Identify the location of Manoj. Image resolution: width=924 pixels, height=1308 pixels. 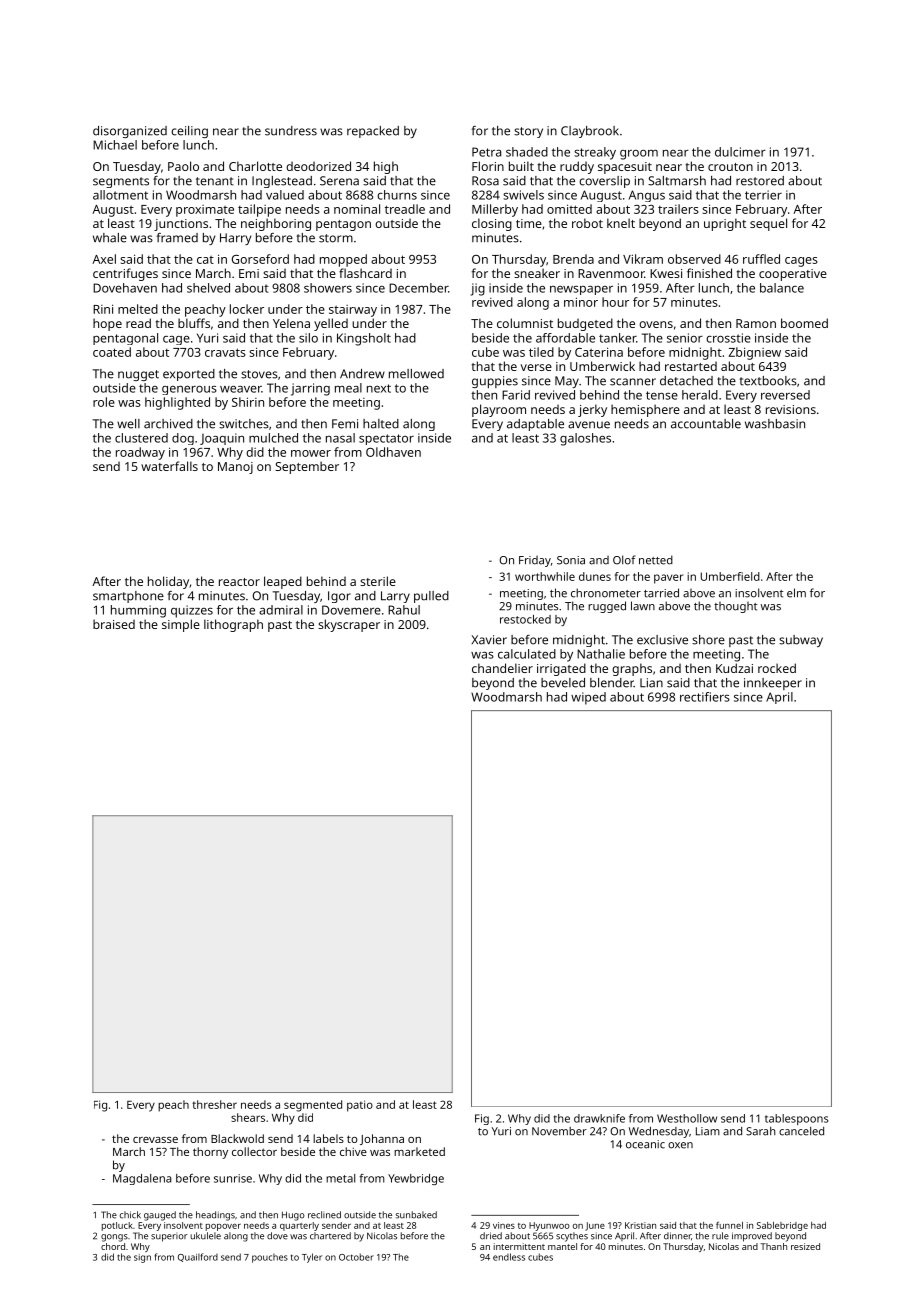
(235, 468).
